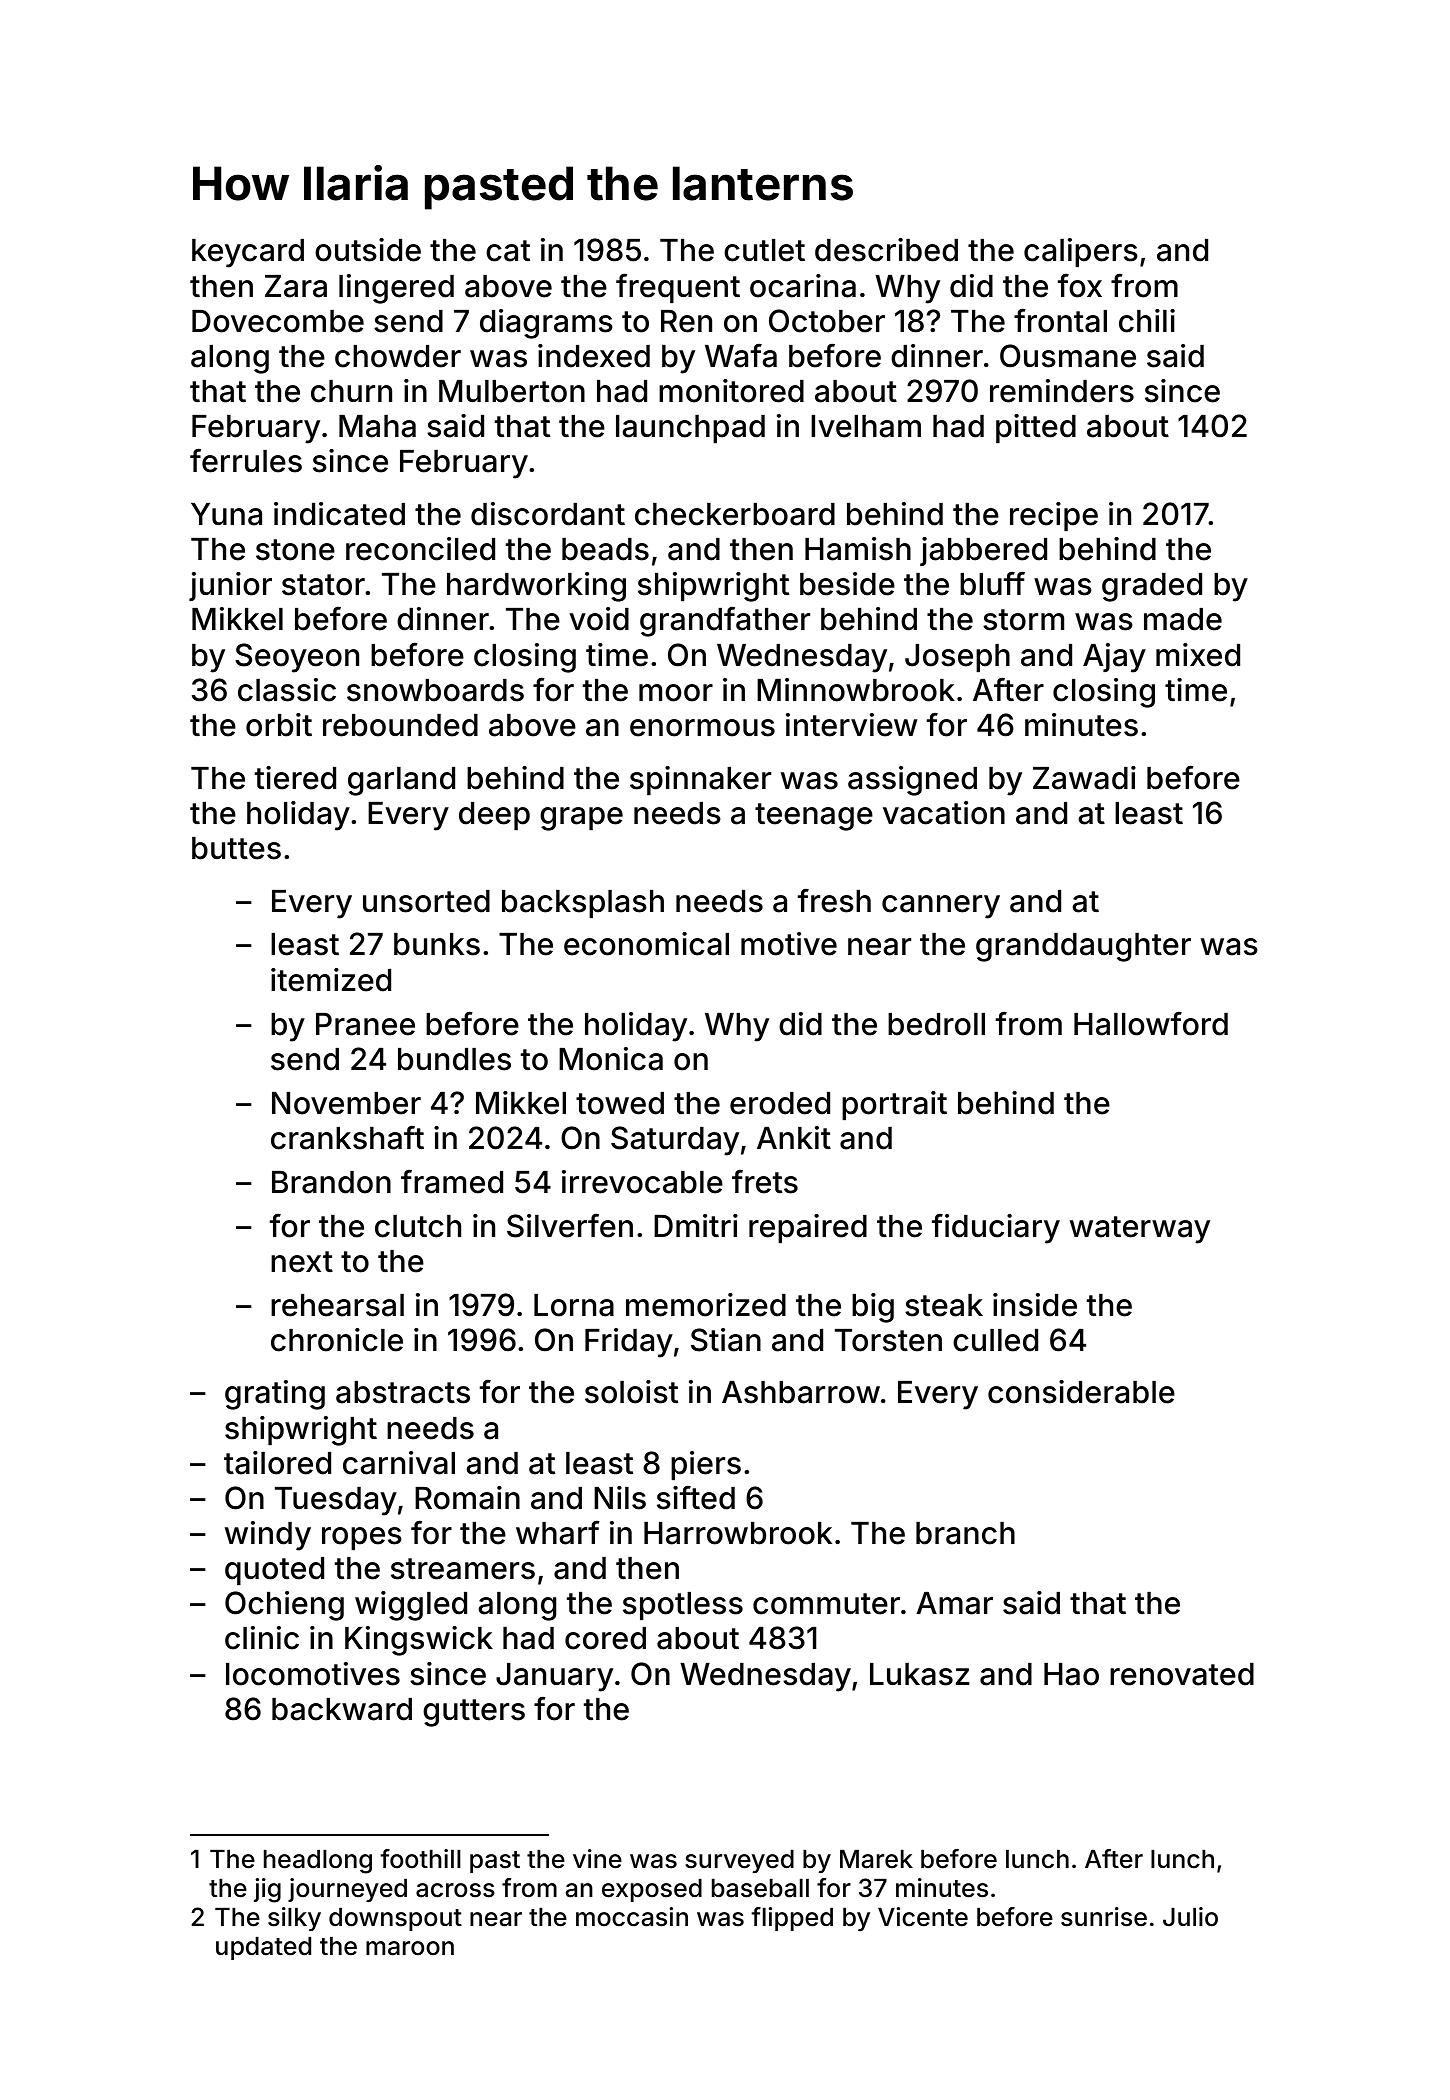  I want to click on updated, so click(263, 1948).
